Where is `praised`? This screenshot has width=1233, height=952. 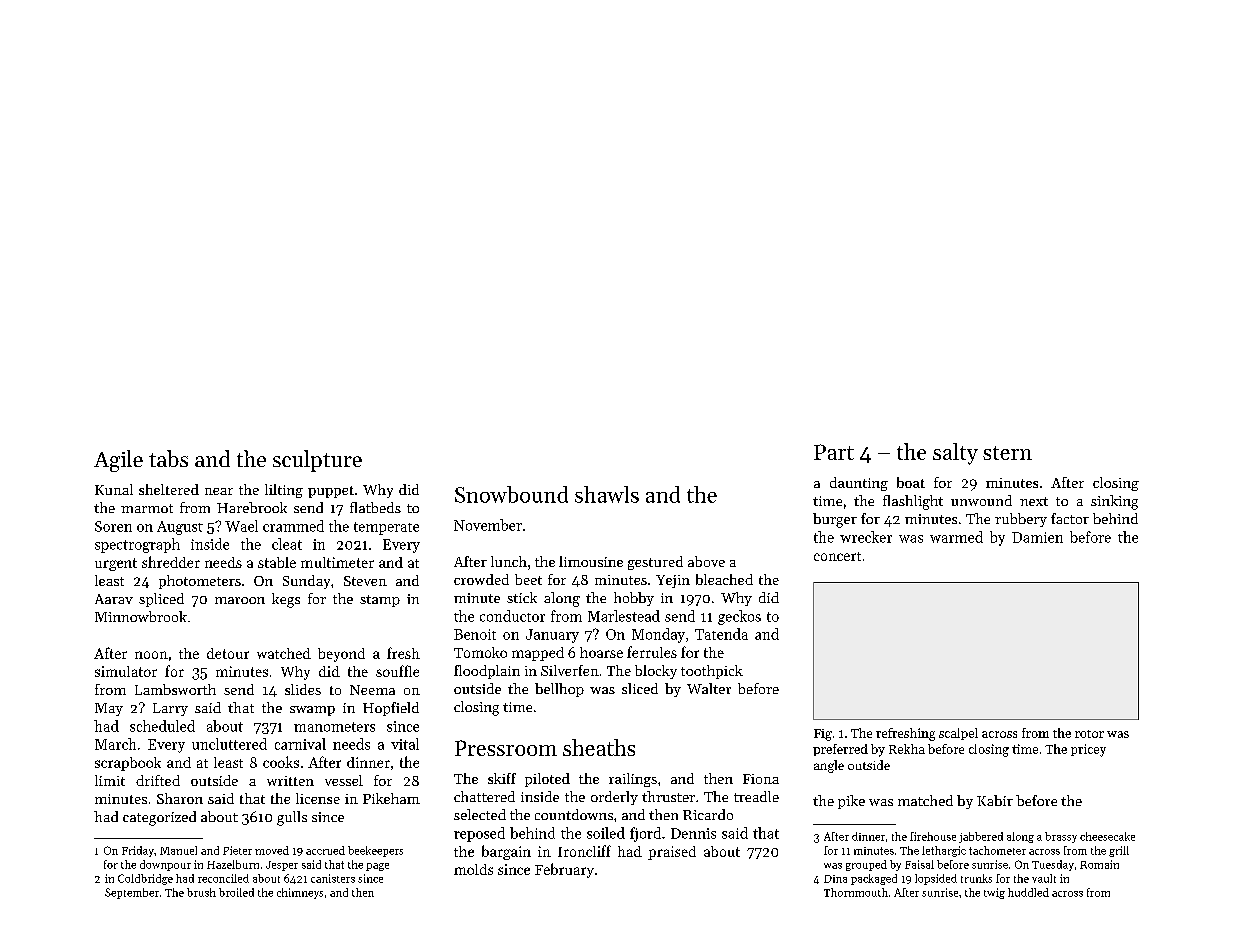 praised is located at coordinates (672, 853).
